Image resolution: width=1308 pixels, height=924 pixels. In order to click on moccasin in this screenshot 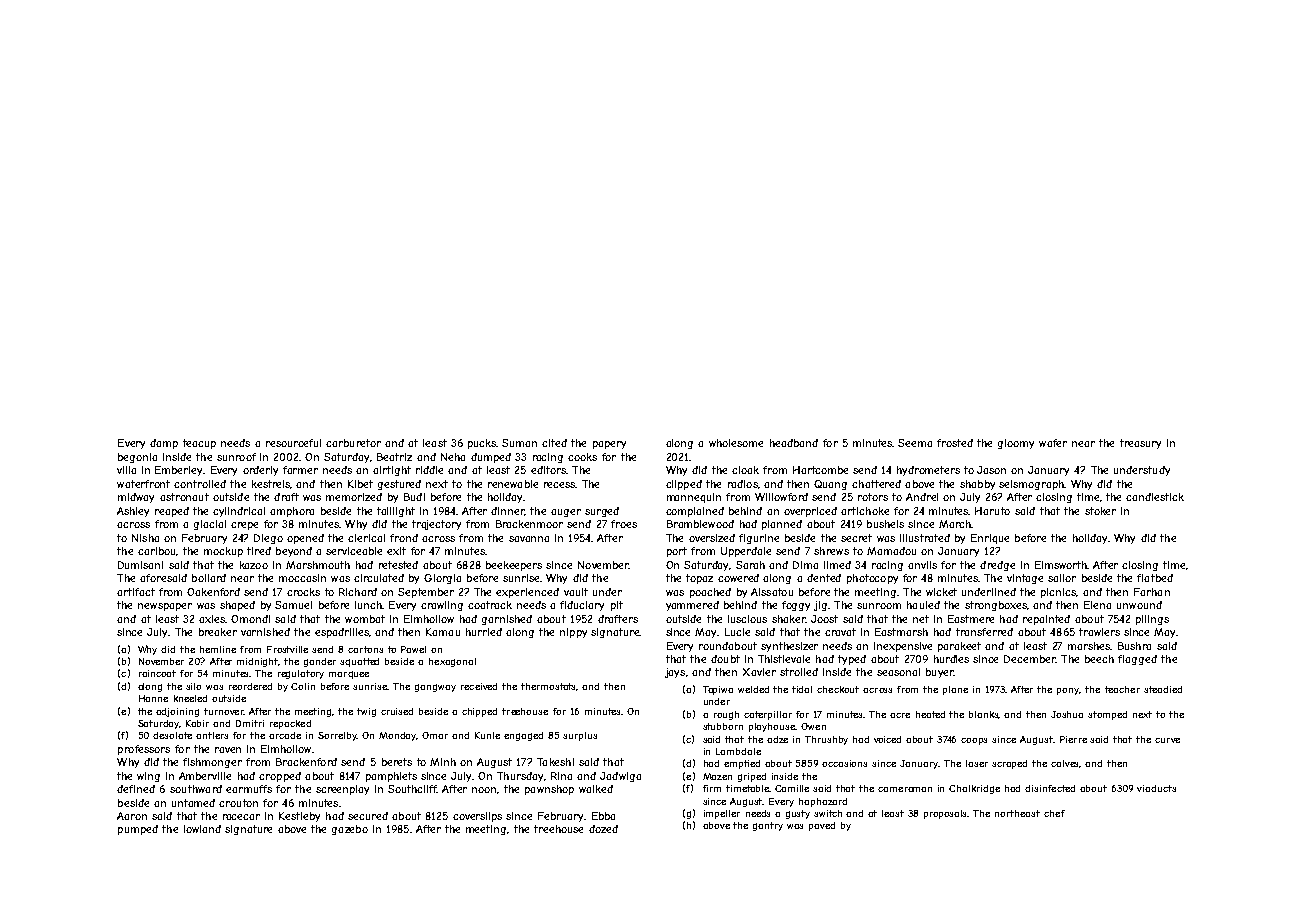, I will do `click(302, 578)`.
